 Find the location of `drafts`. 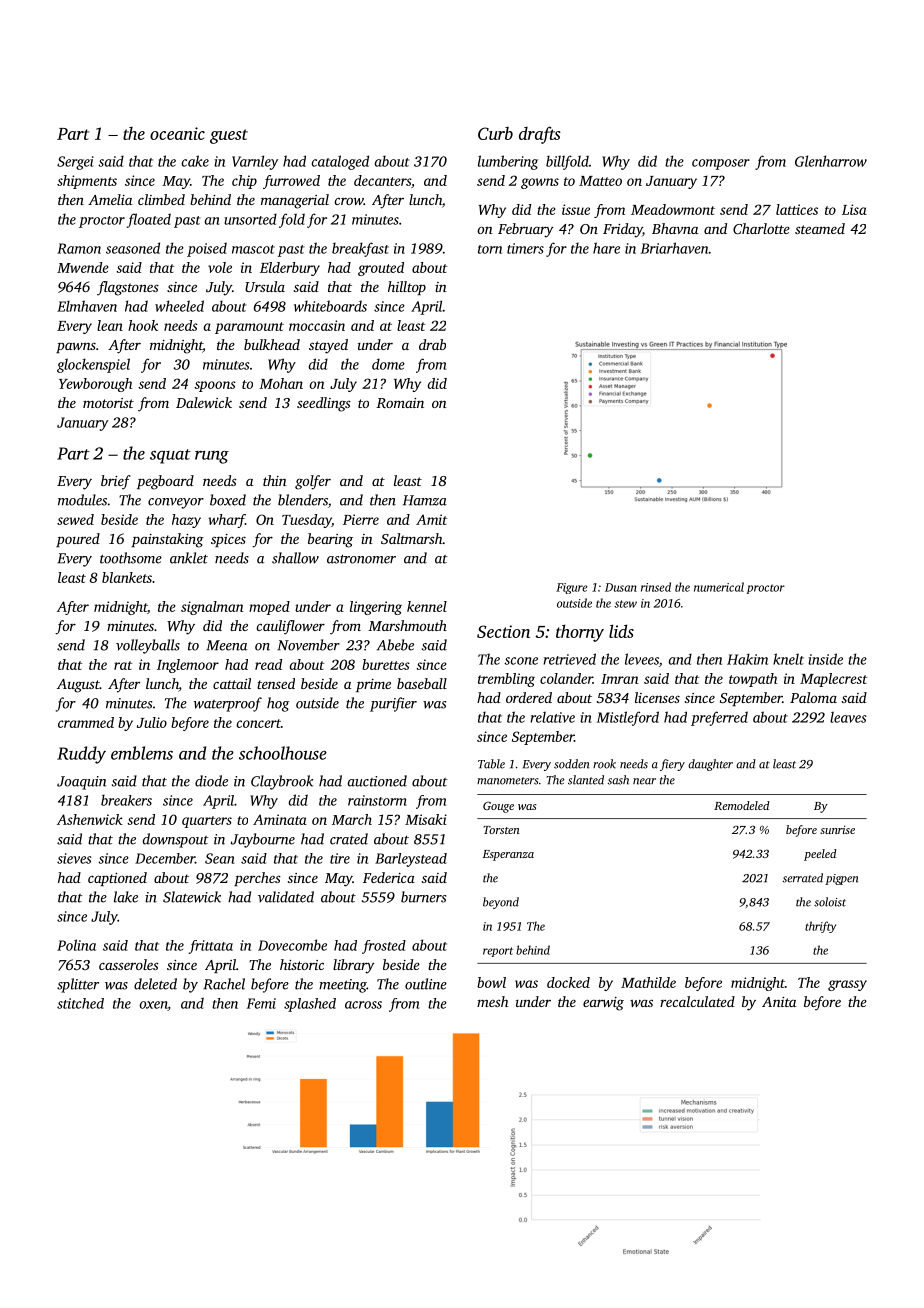

drafts is located at coordinates (540, 135).
